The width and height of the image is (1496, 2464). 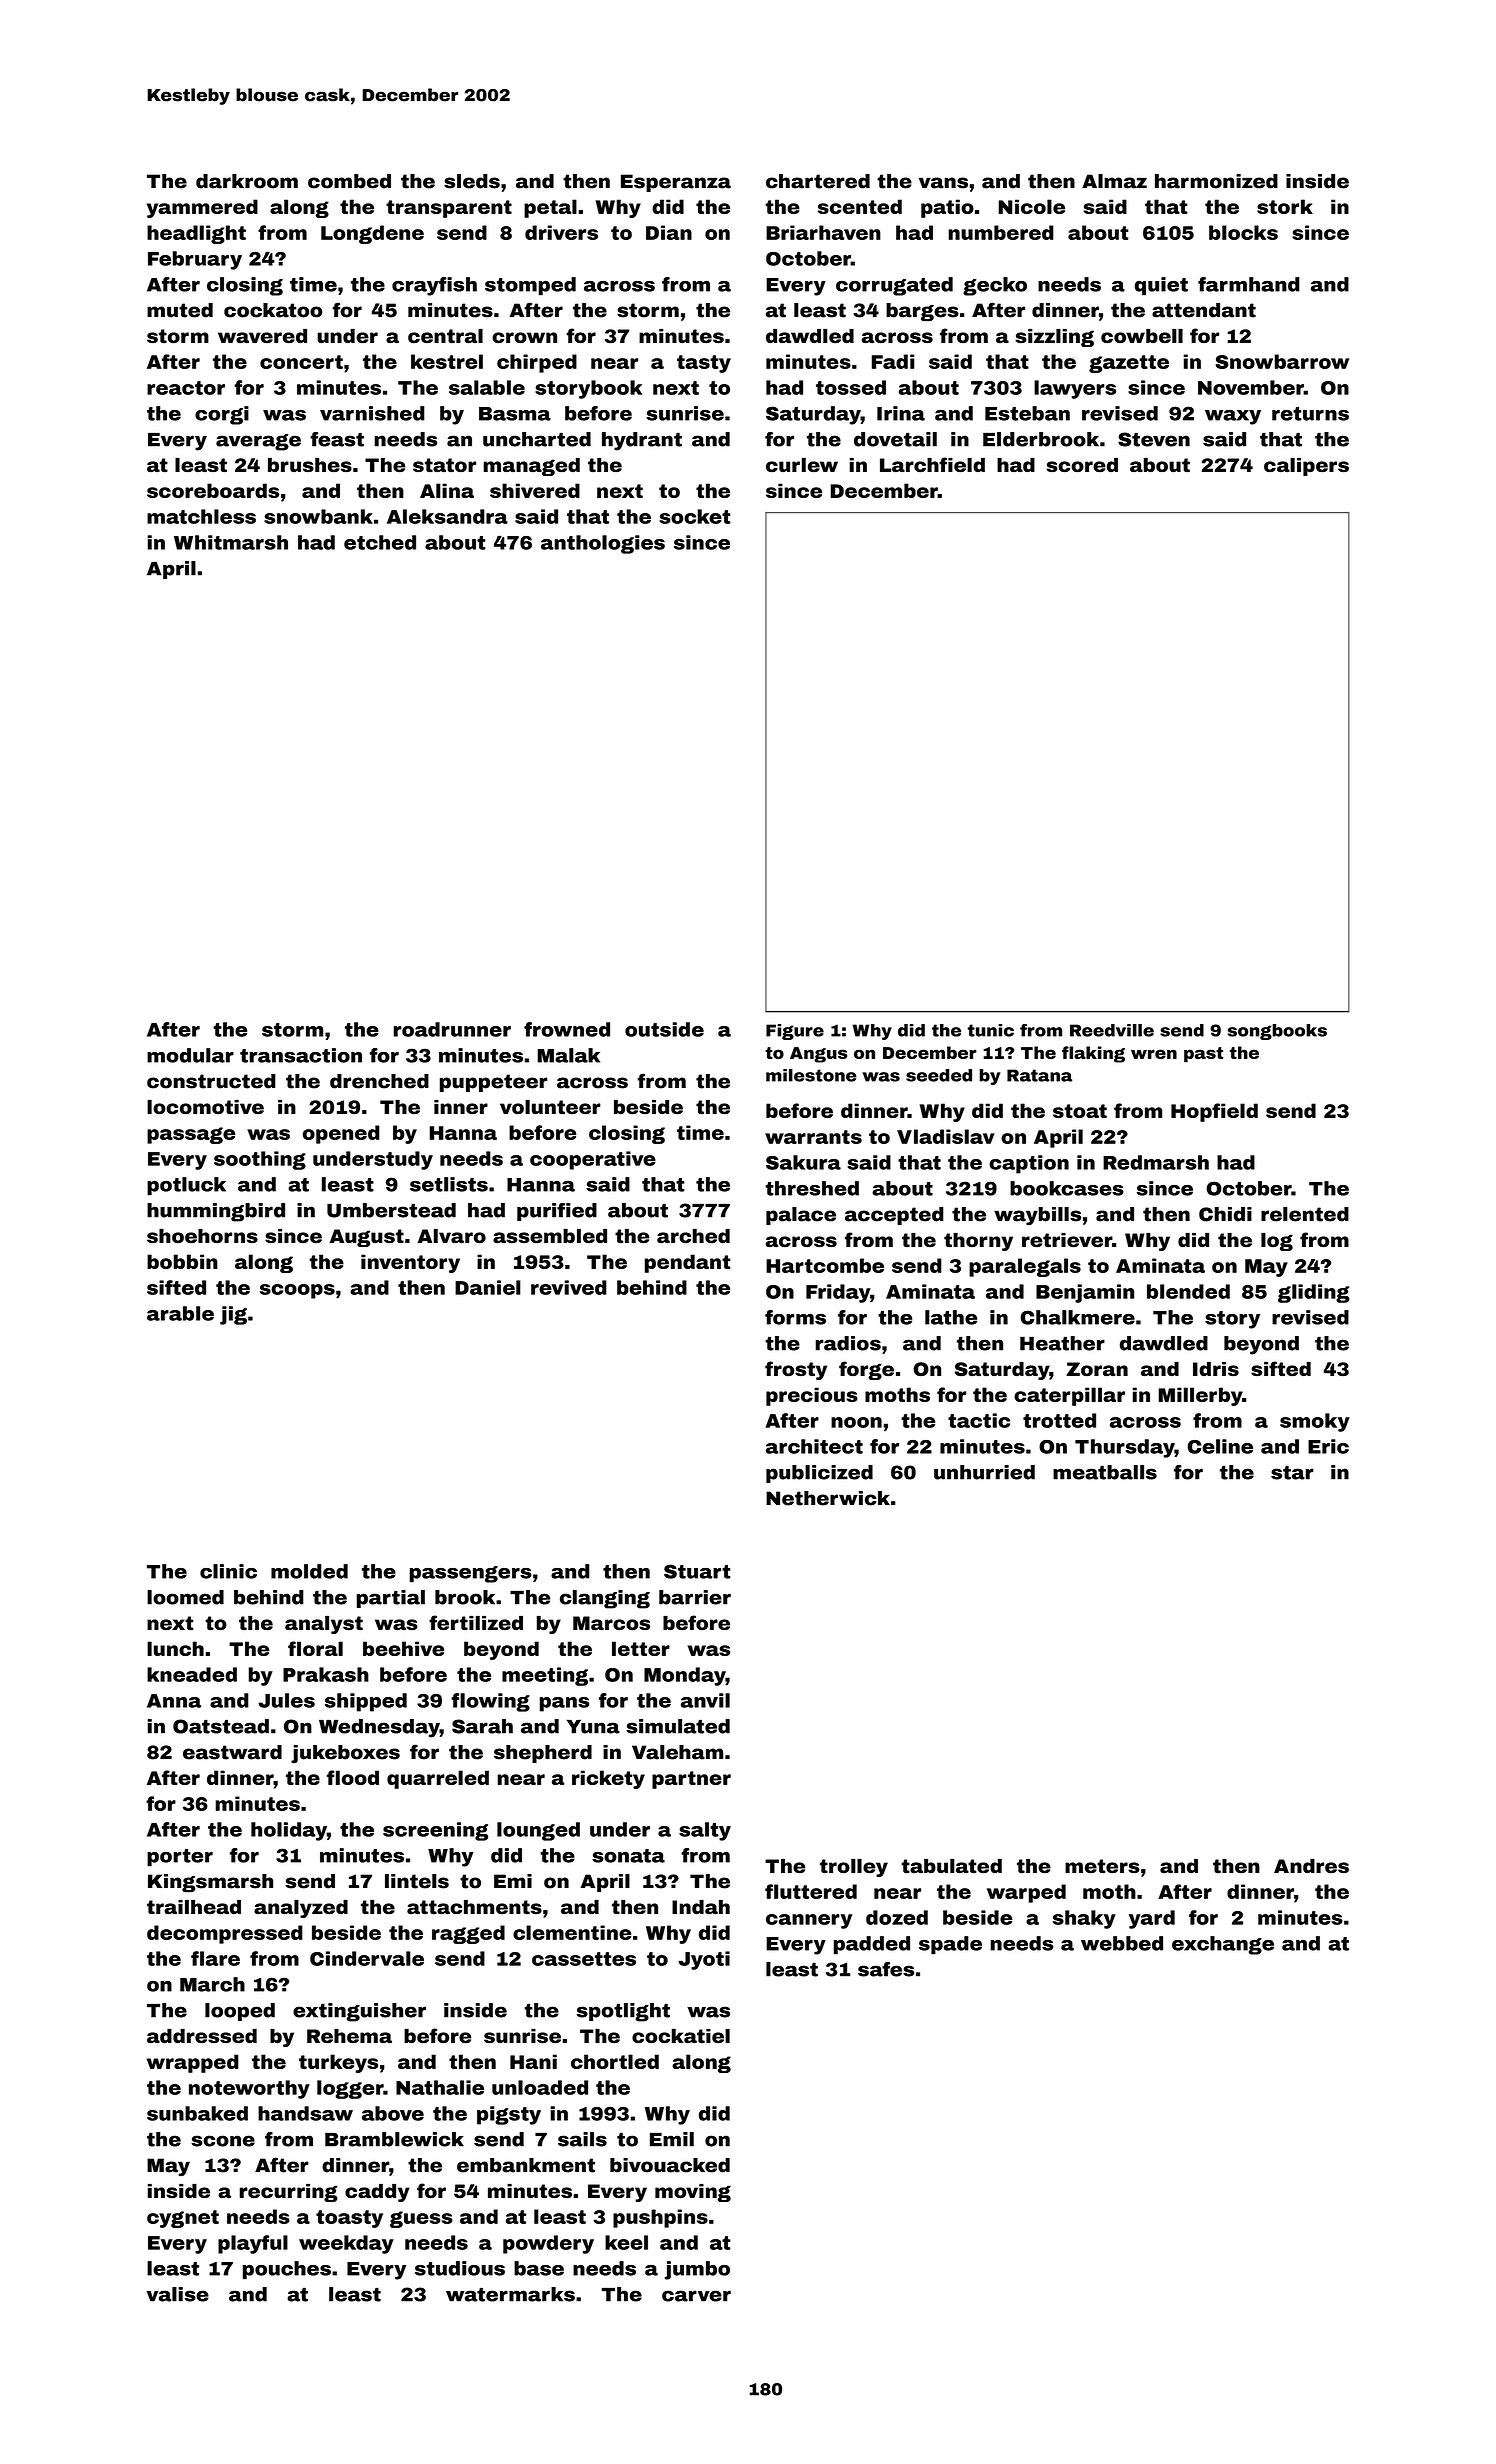 What do you see at coordinates (249, 2089) in the image?
I see `noteworthy` at bounding box center [249, 2089].
